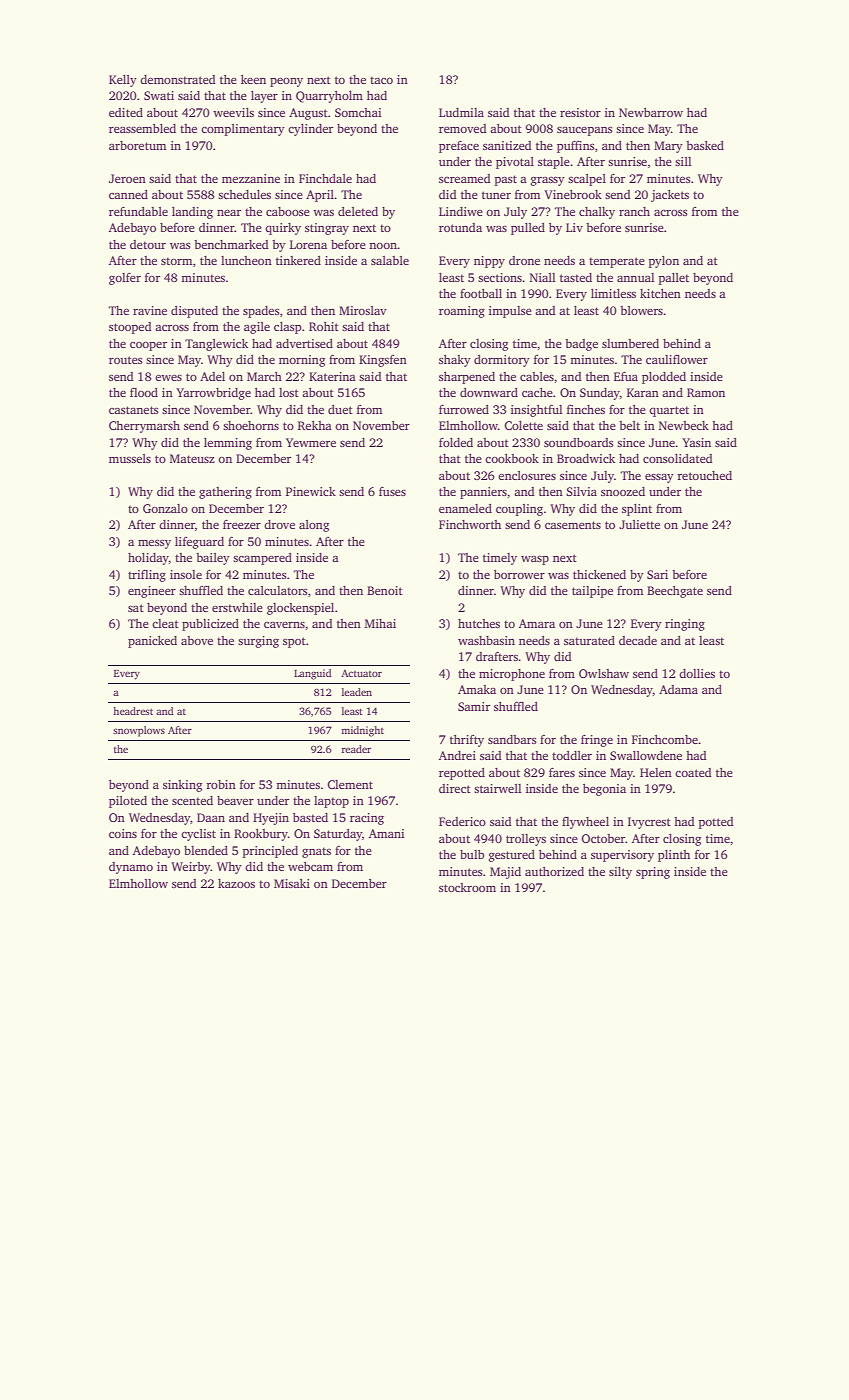 This screenshot has width=849, height=1400. What do you see at coordinates (656, 772) in the screenshot?
I see `Helen` at bounding box center [656, 772].
